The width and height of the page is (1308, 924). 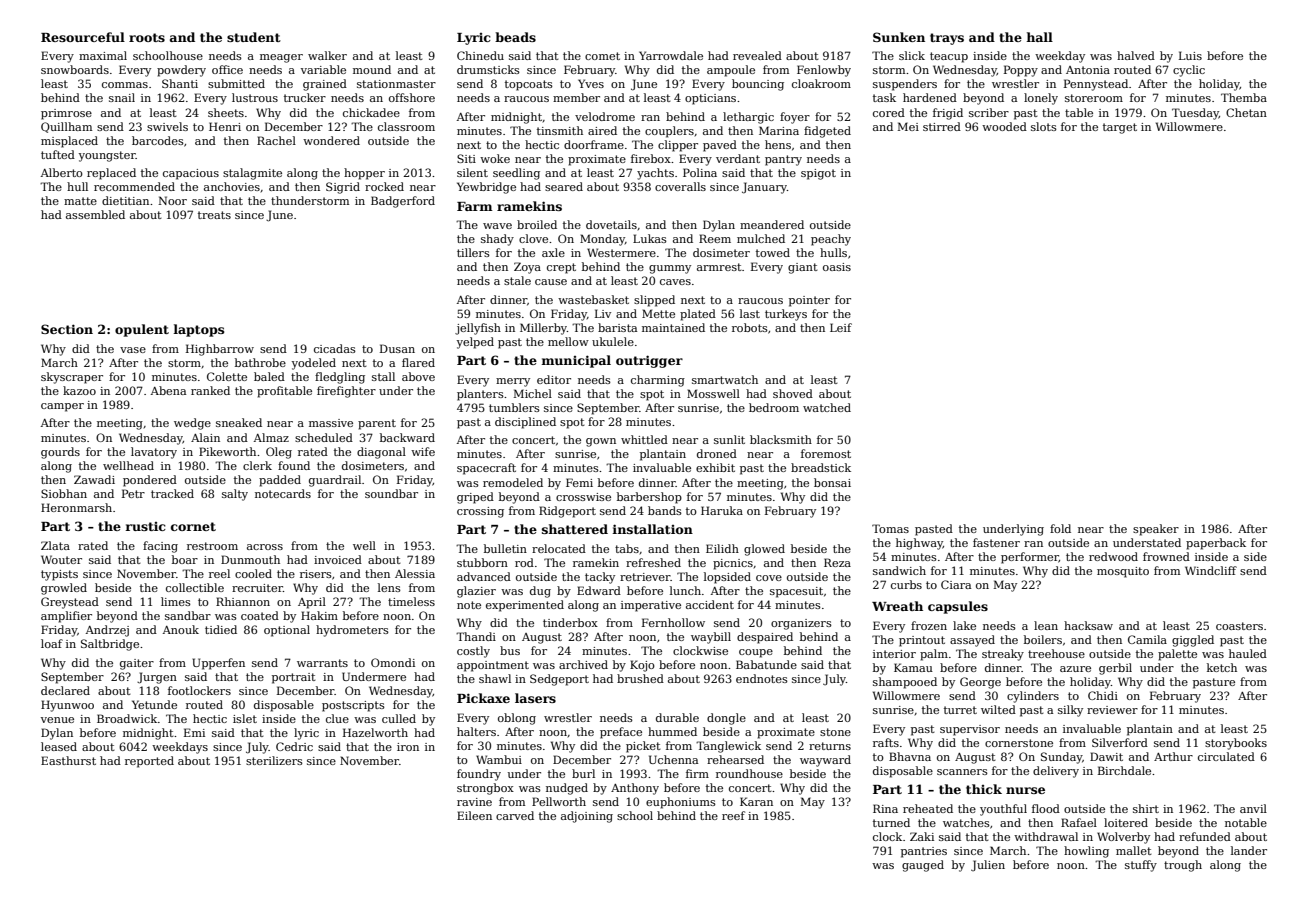 I want to click on target, so click(x=1120, y=128).
